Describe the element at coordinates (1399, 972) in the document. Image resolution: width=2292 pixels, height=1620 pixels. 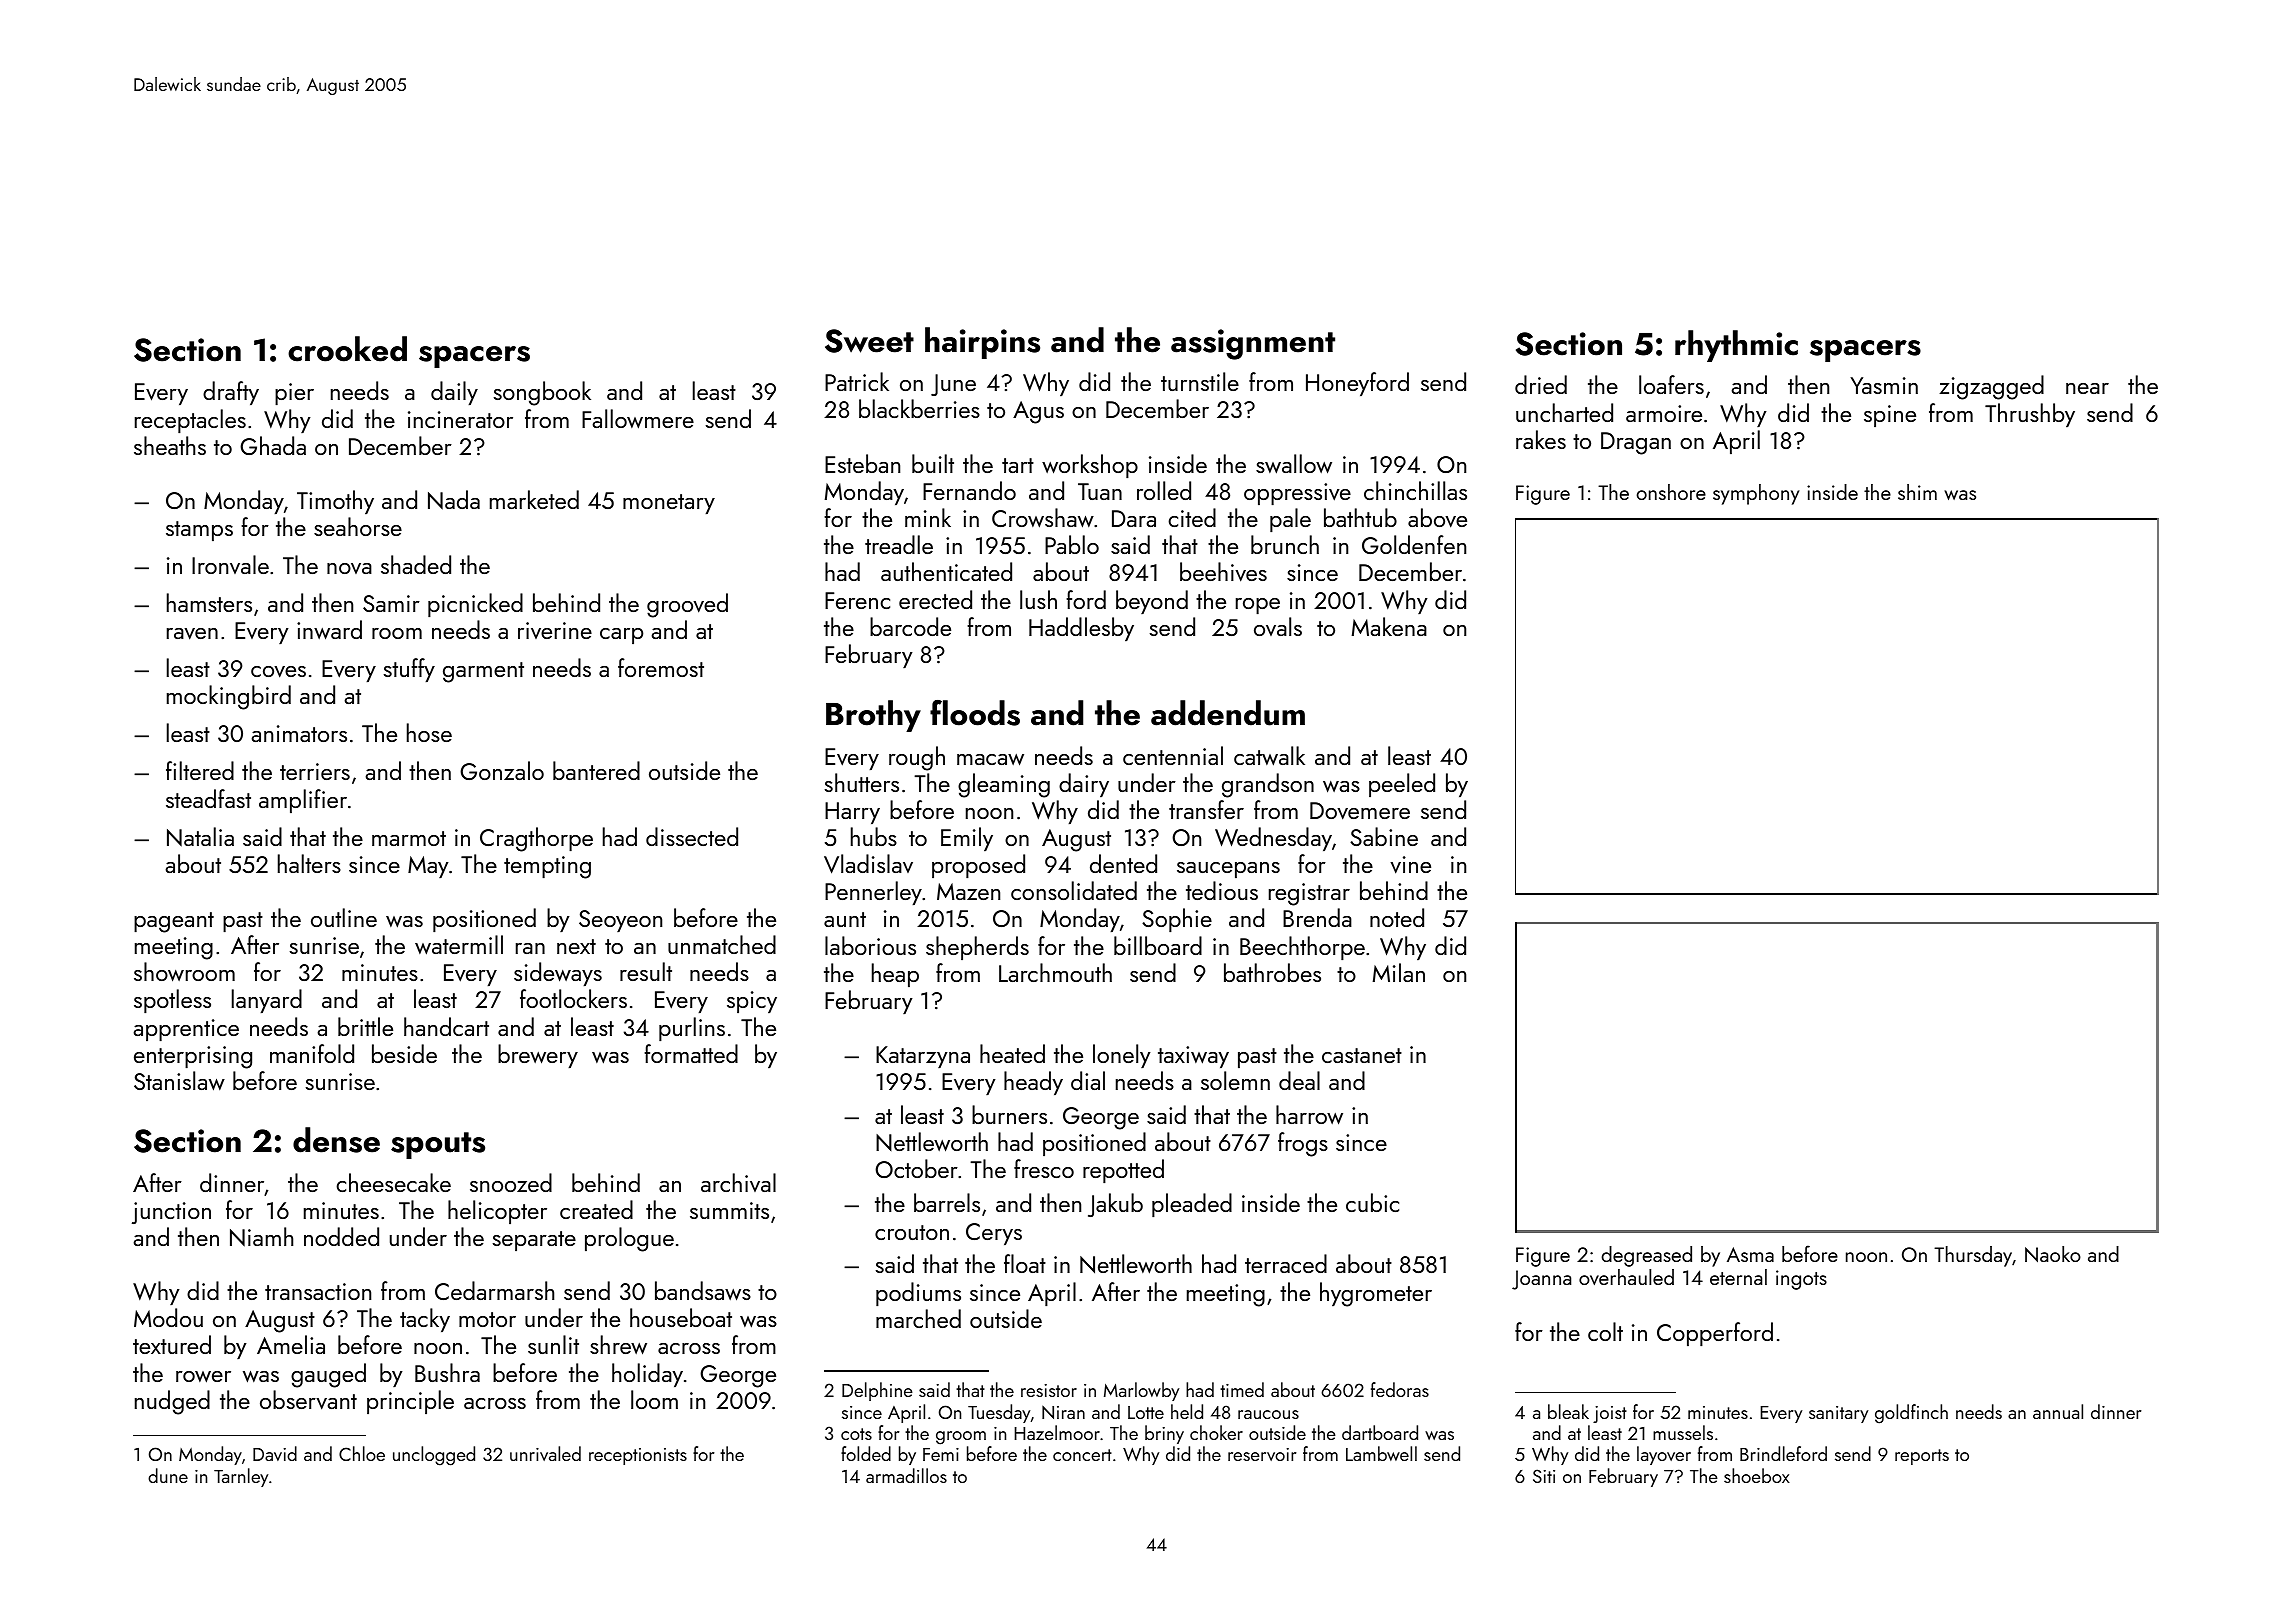
I see `Milan` at that location.
